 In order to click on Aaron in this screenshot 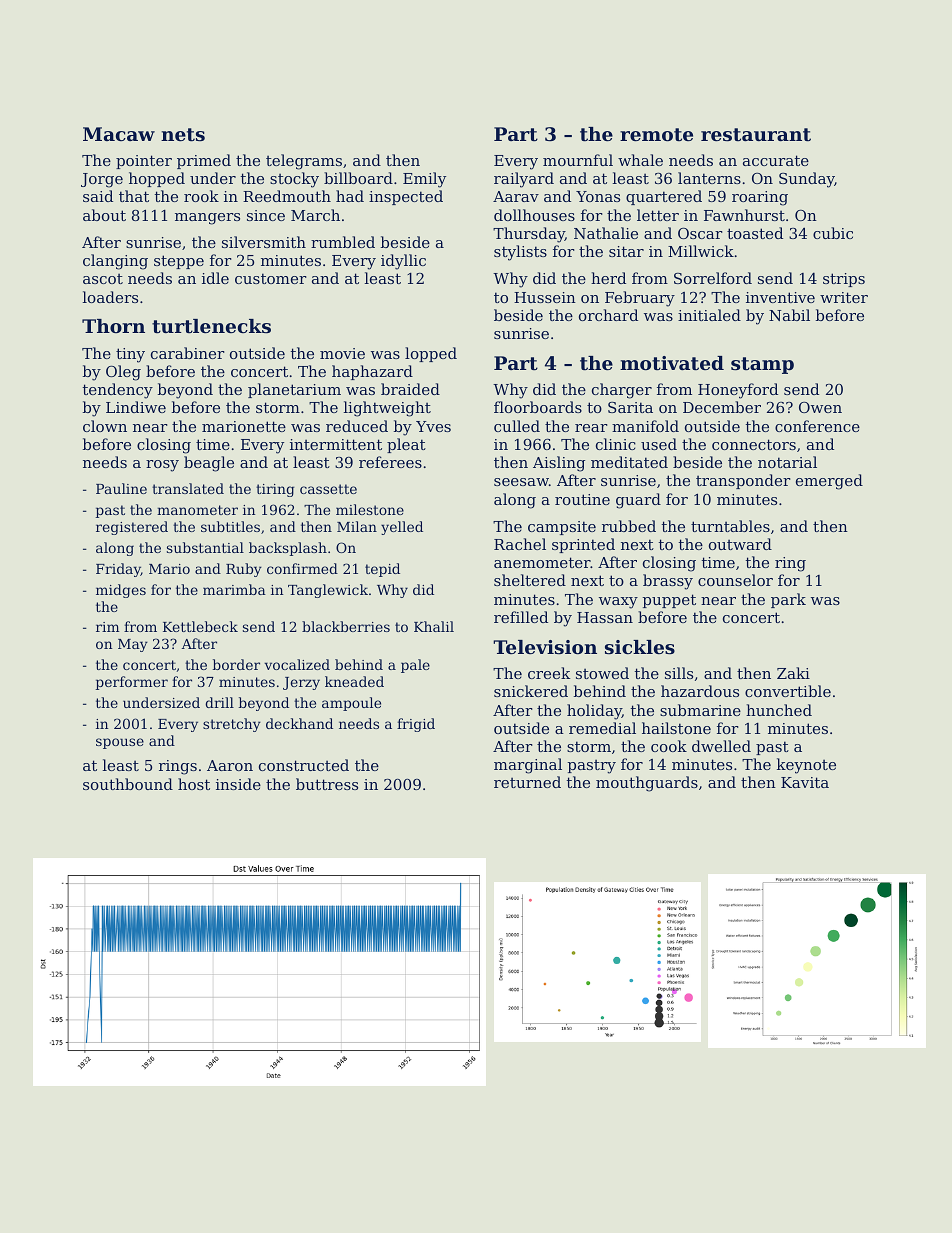, I will do `click(230, 765)`.
